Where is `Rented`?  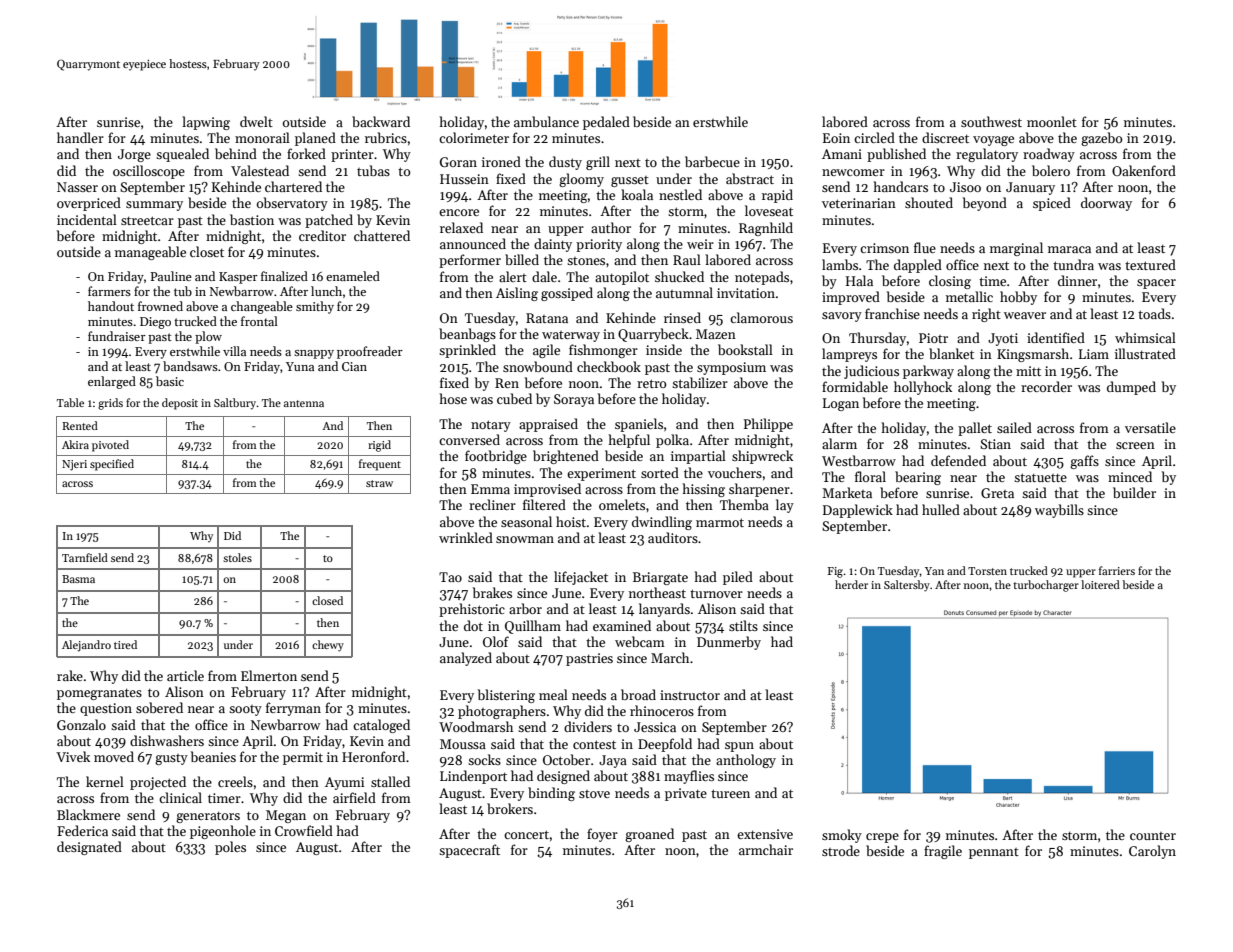
Rented is located at coordinates (80, 425).
